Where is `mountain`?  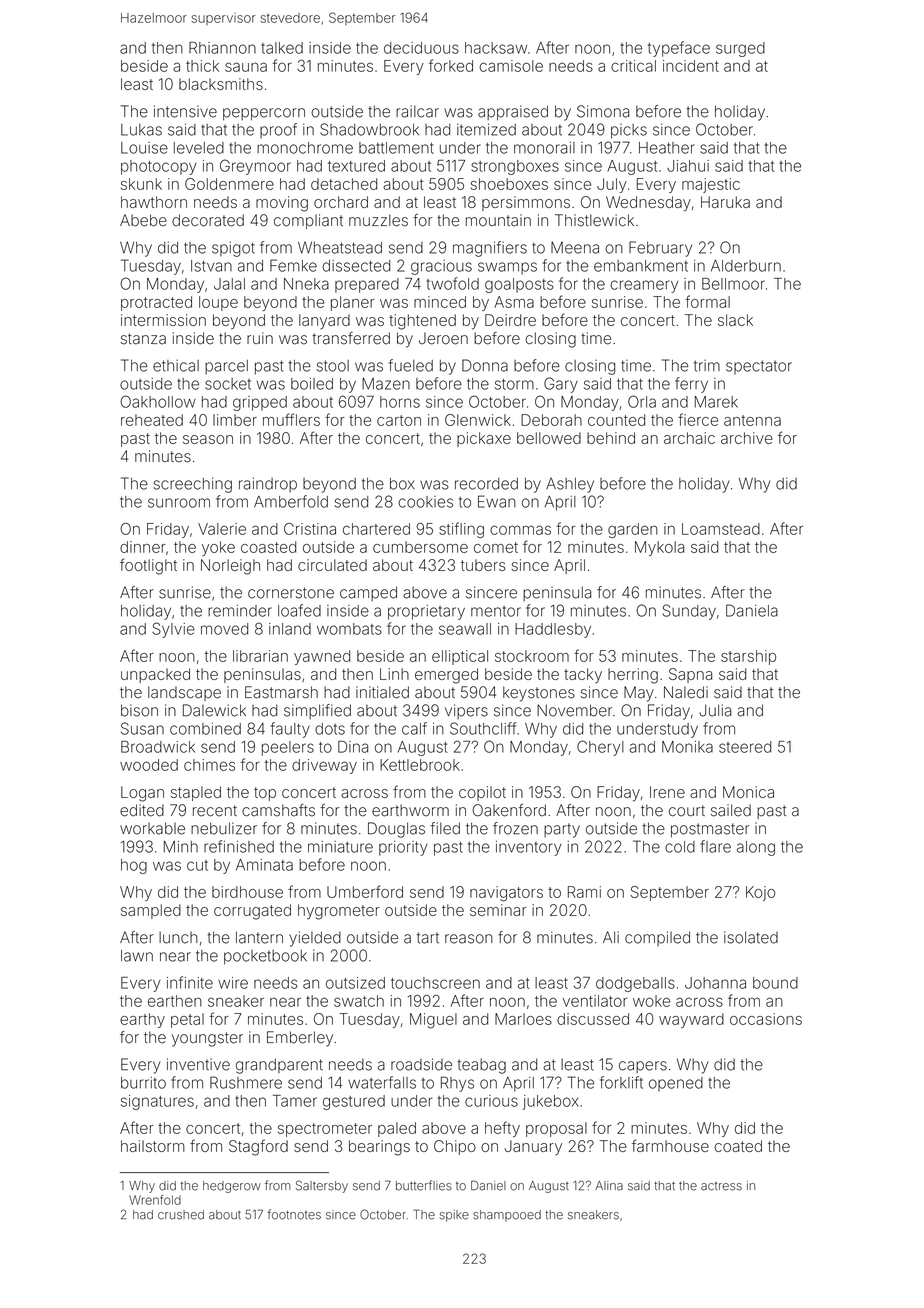 mountain is located at coordinates (498, 220).
